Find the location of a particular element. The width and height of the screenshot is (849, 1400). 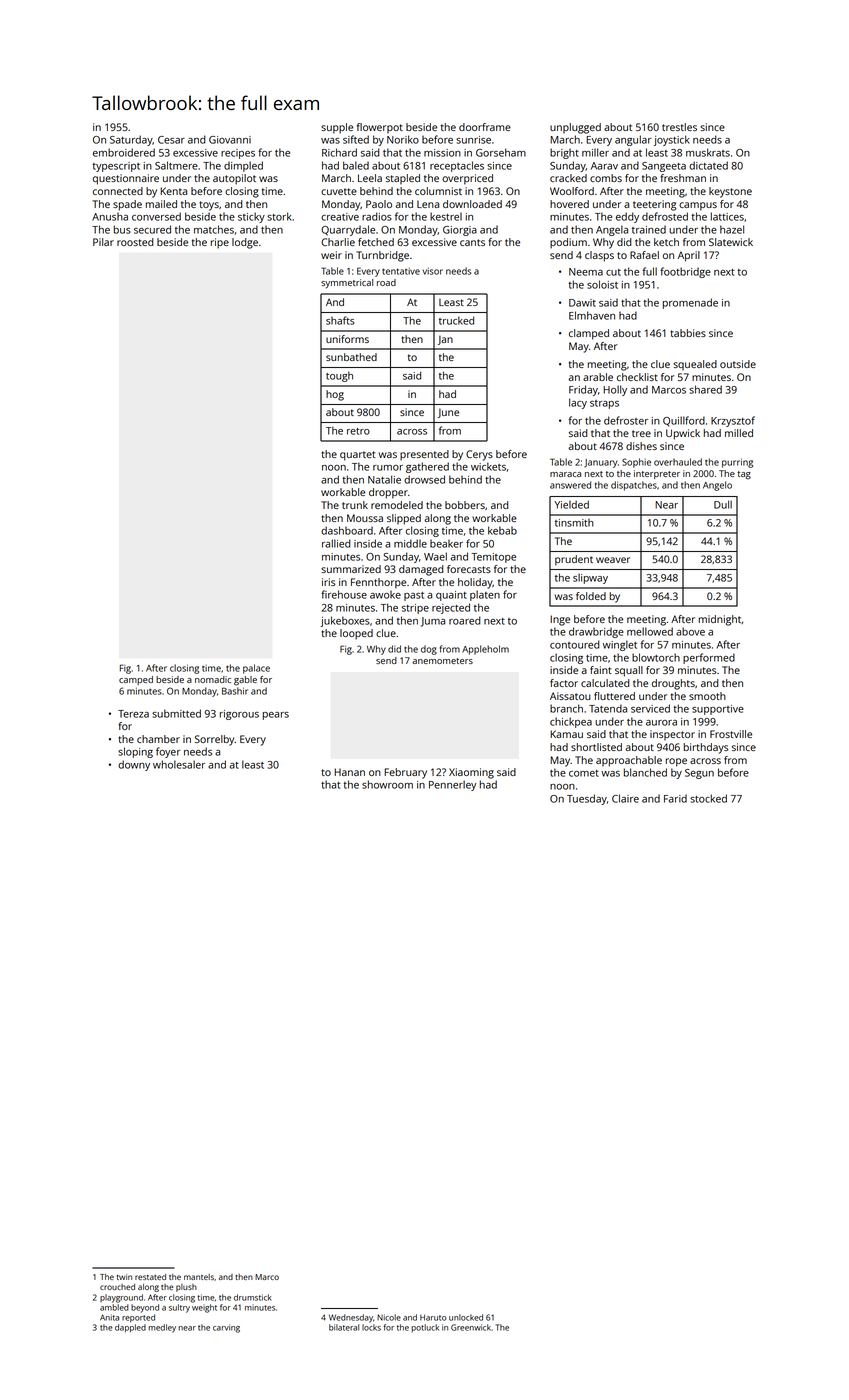

stocked is located at coordinates (708, 798).
